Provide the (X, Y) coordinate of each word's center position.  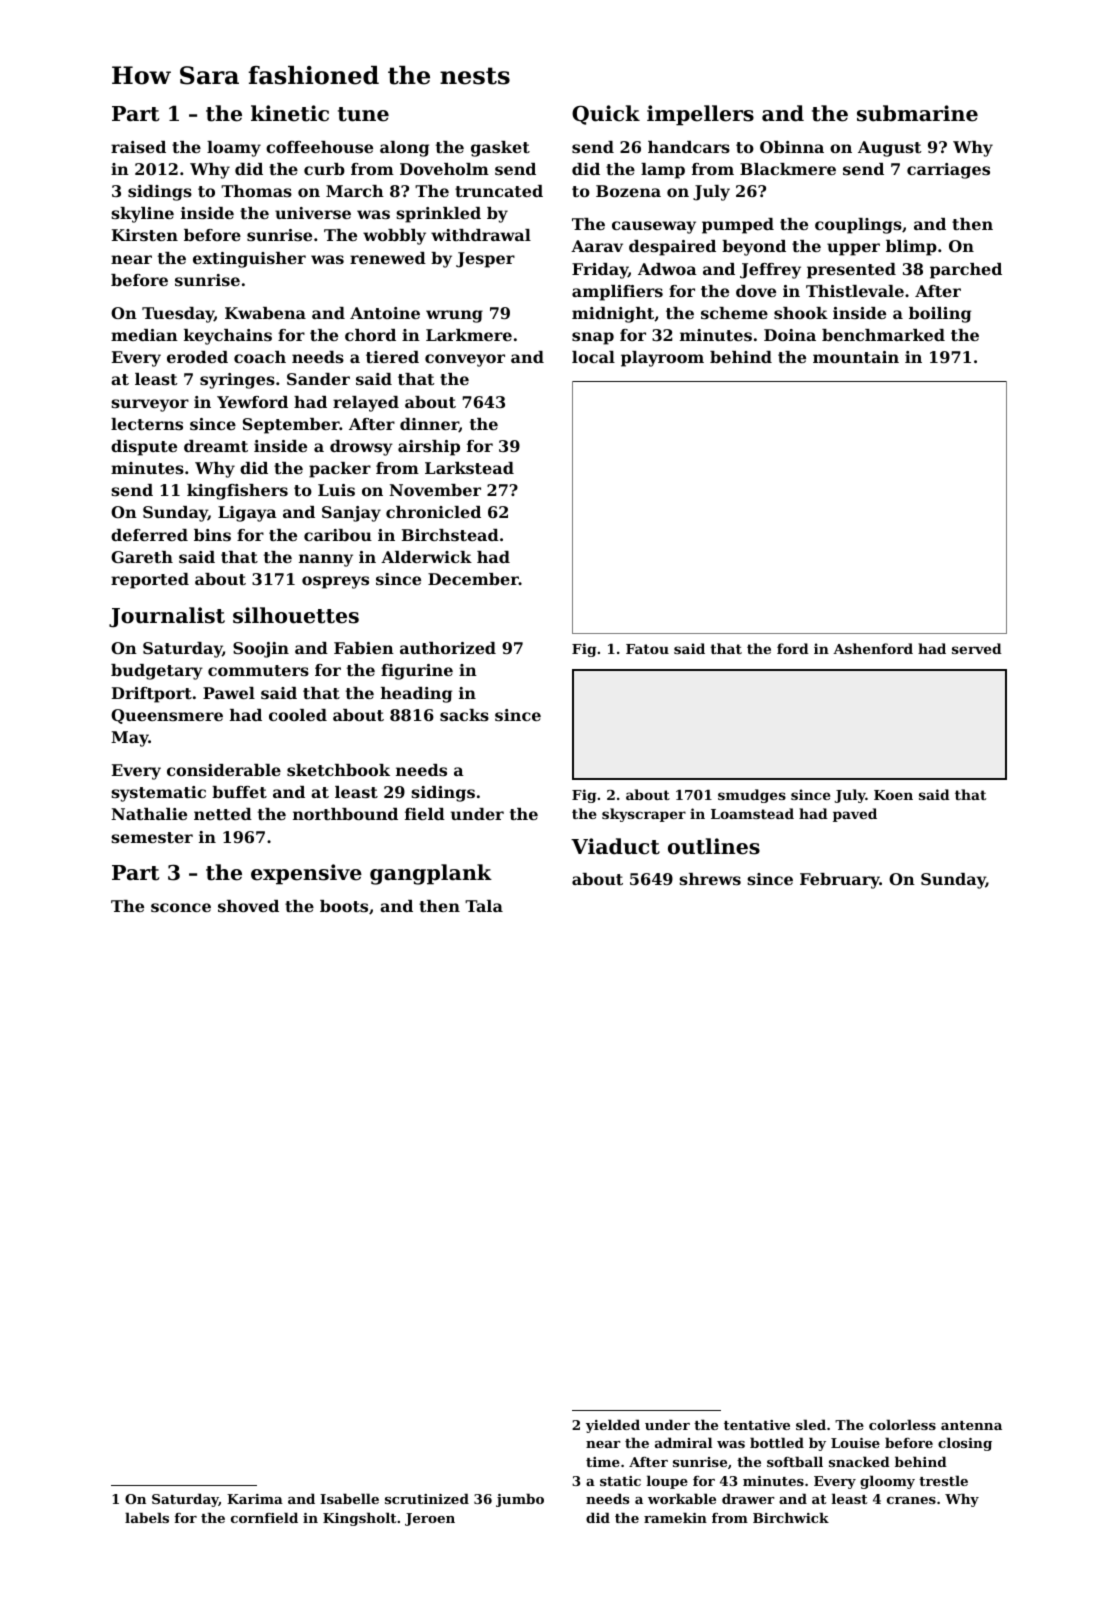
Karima (255, 1499)
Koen (893, 795)
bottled (777, 1442)
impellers (700, 115)
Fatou (647, 649)
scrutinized (427, 1498)
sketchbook (338, 770)
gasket (500, 149)
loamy (234, 149)
